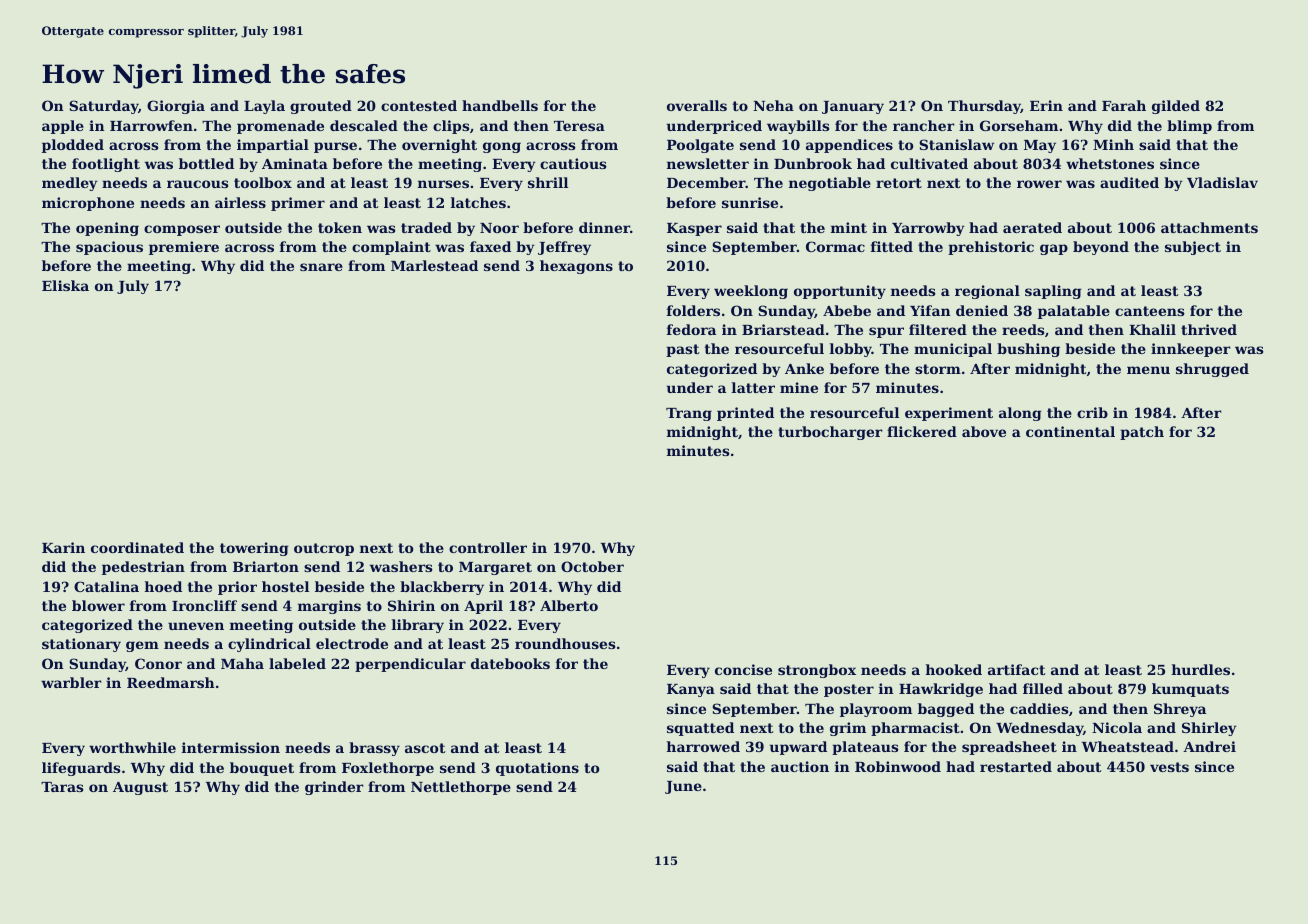 The height and width of the page is (924, 1308). Describe the element at coordinates (184, 248) in the page. I see `premiere` at that location.
